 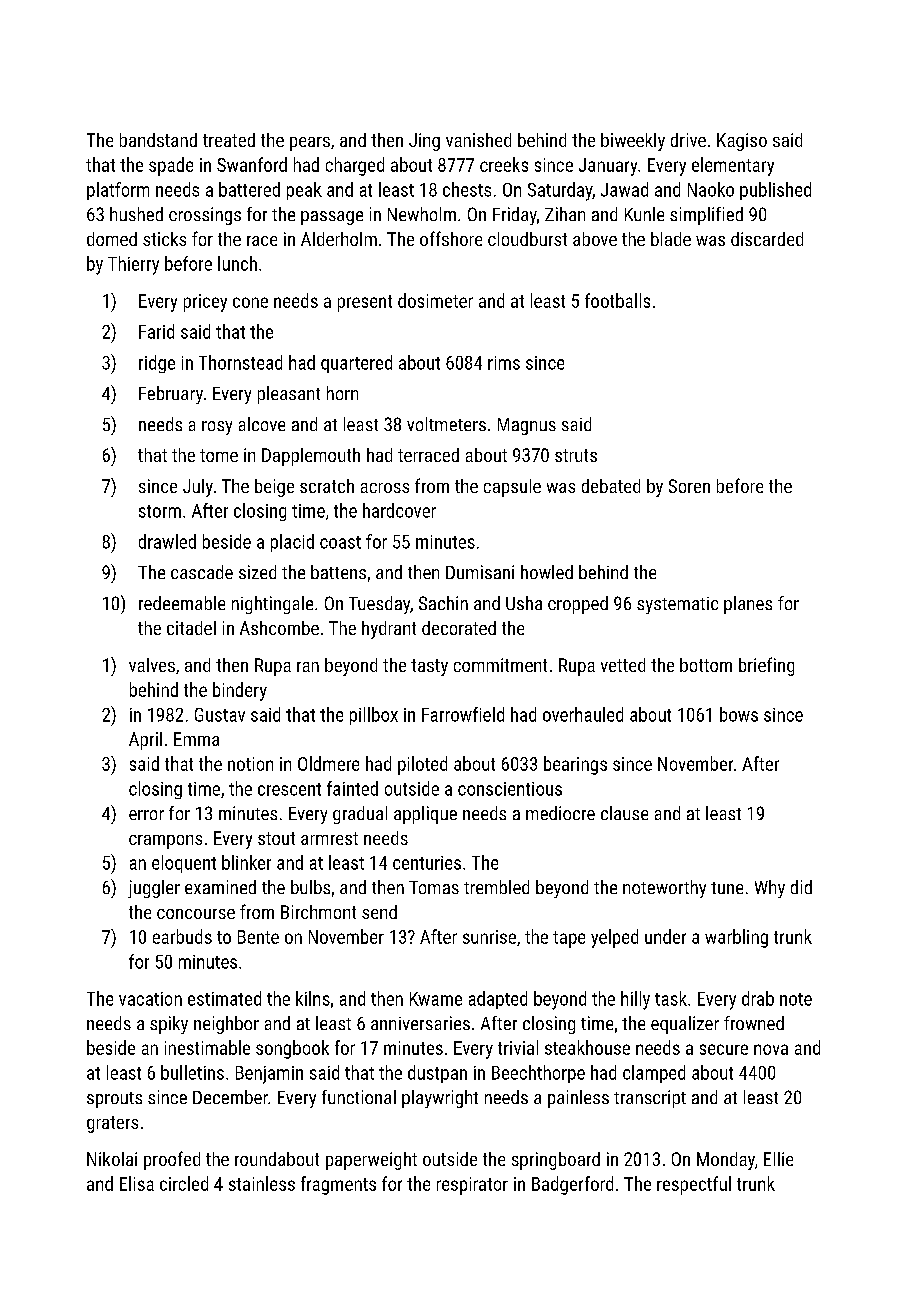 I want to click on Jing, so click(x=424, y=142).
